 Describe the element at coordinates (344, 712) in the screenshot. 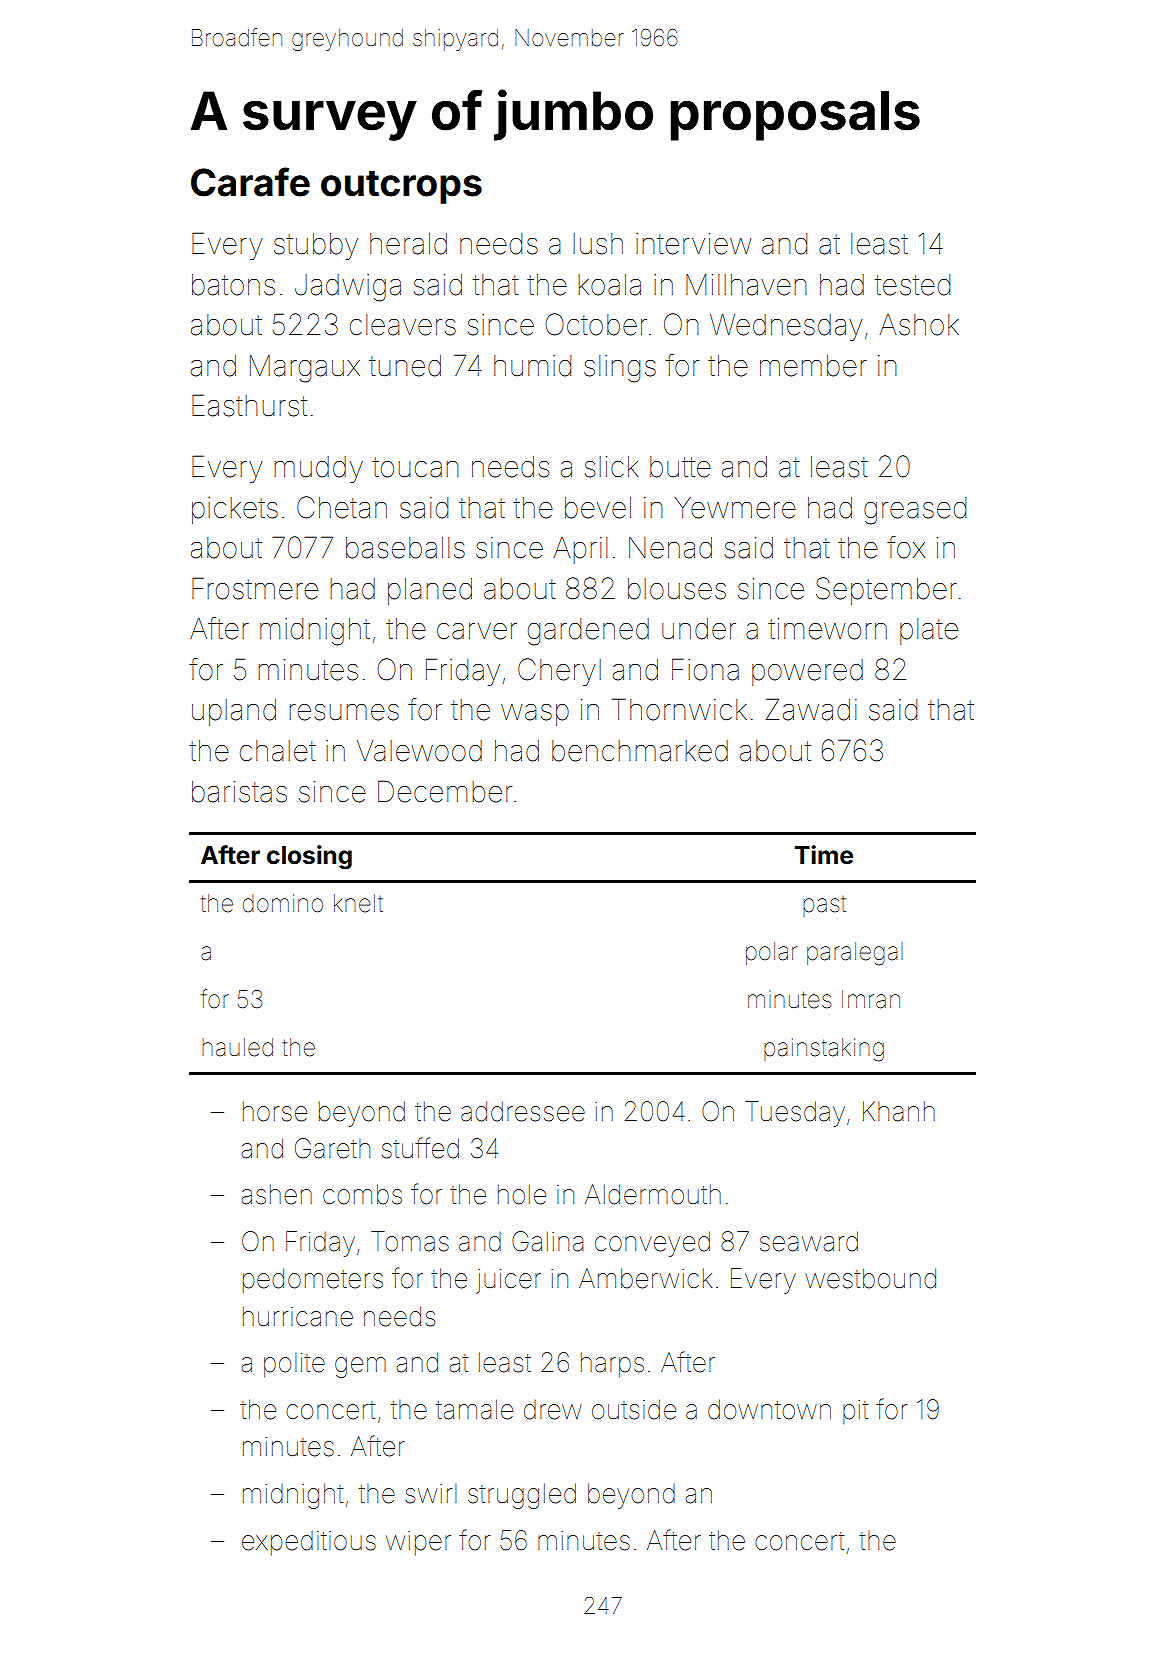

I see `resumes` at that location.
